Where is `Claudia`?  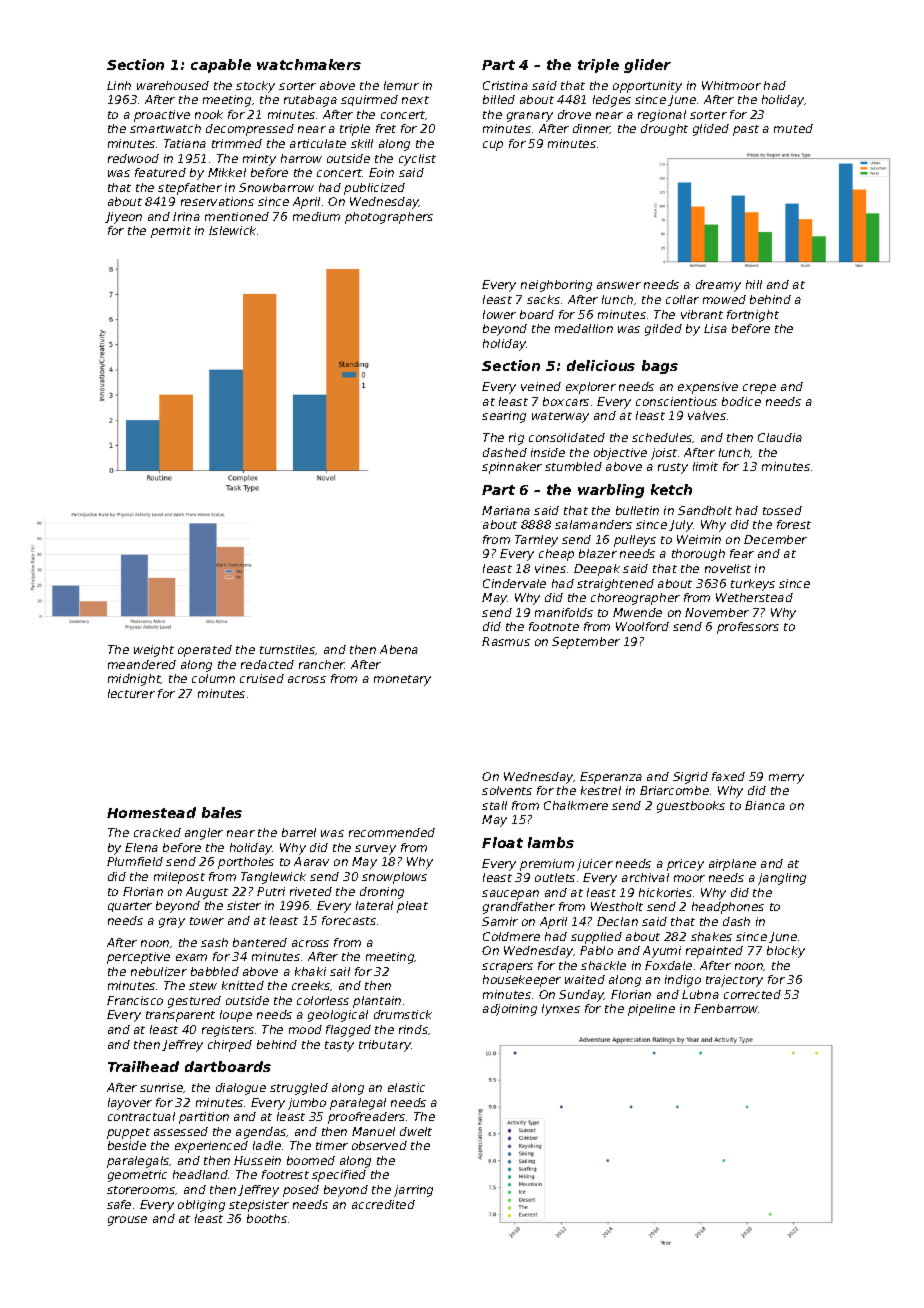 Claudia is located at coordinates (780, 437).
